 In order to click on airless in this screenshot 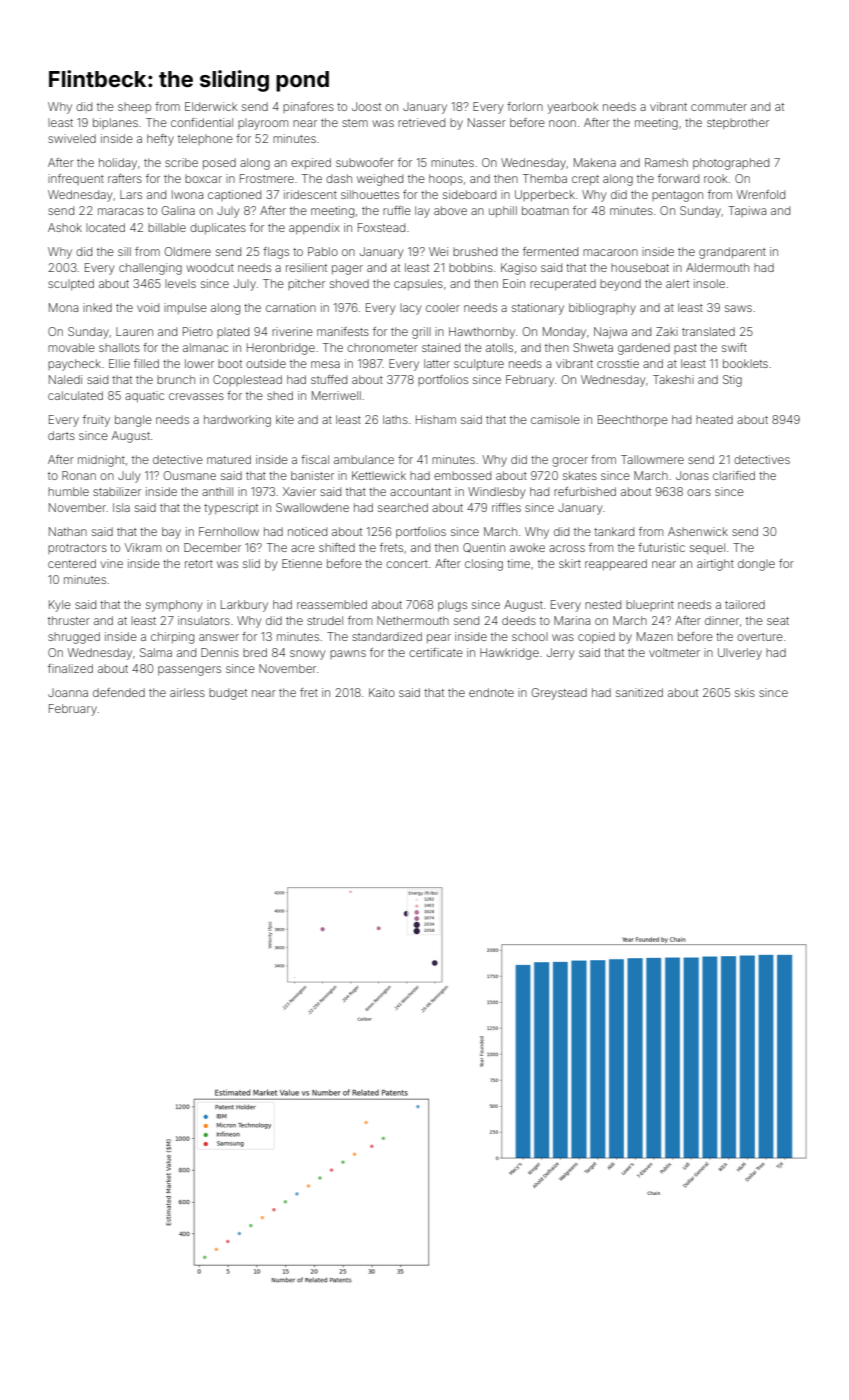, I will do `click(187, 692)`.
